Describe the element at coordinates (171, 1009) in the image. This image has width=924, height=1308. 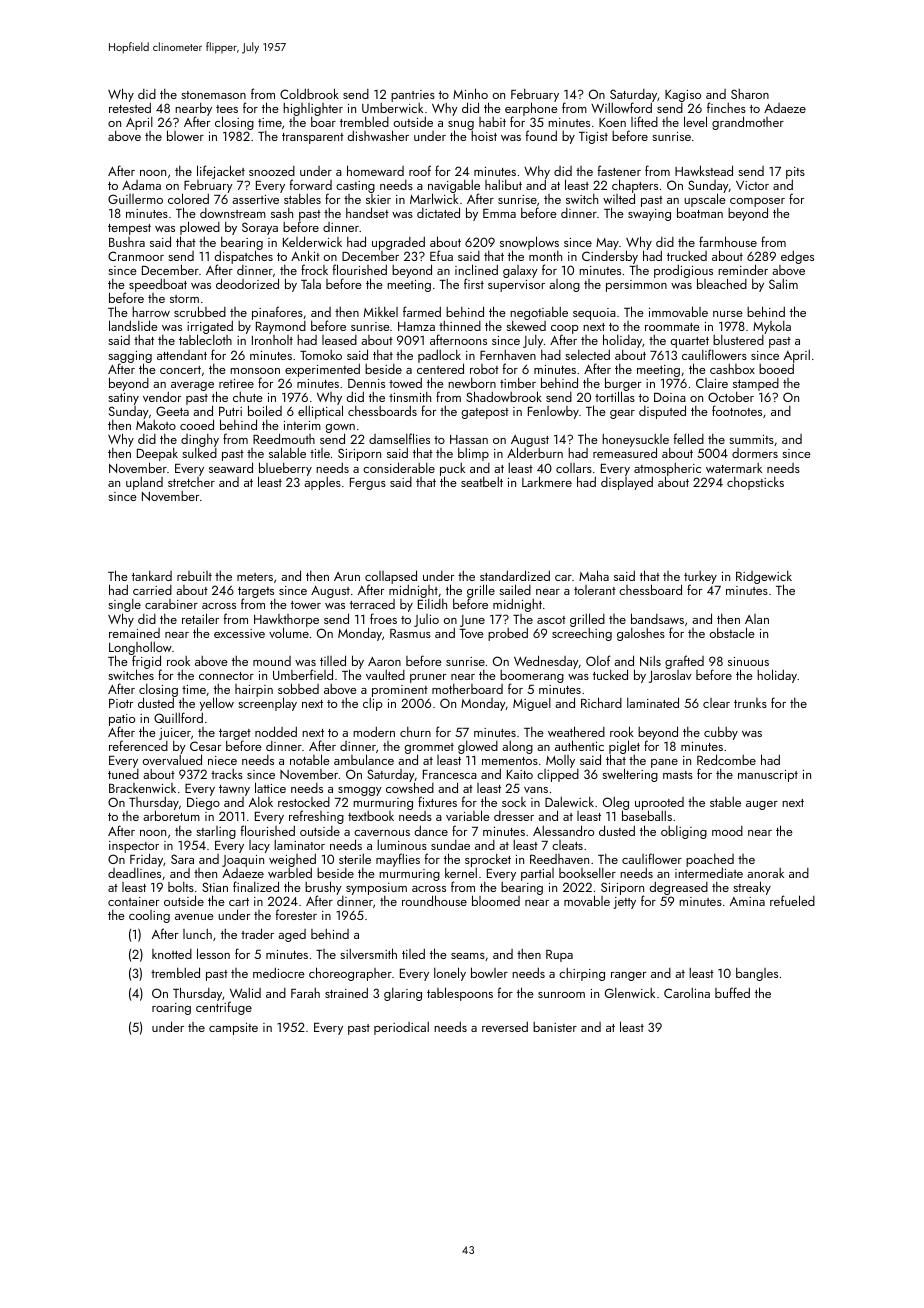
I see `roaring` at that location.
